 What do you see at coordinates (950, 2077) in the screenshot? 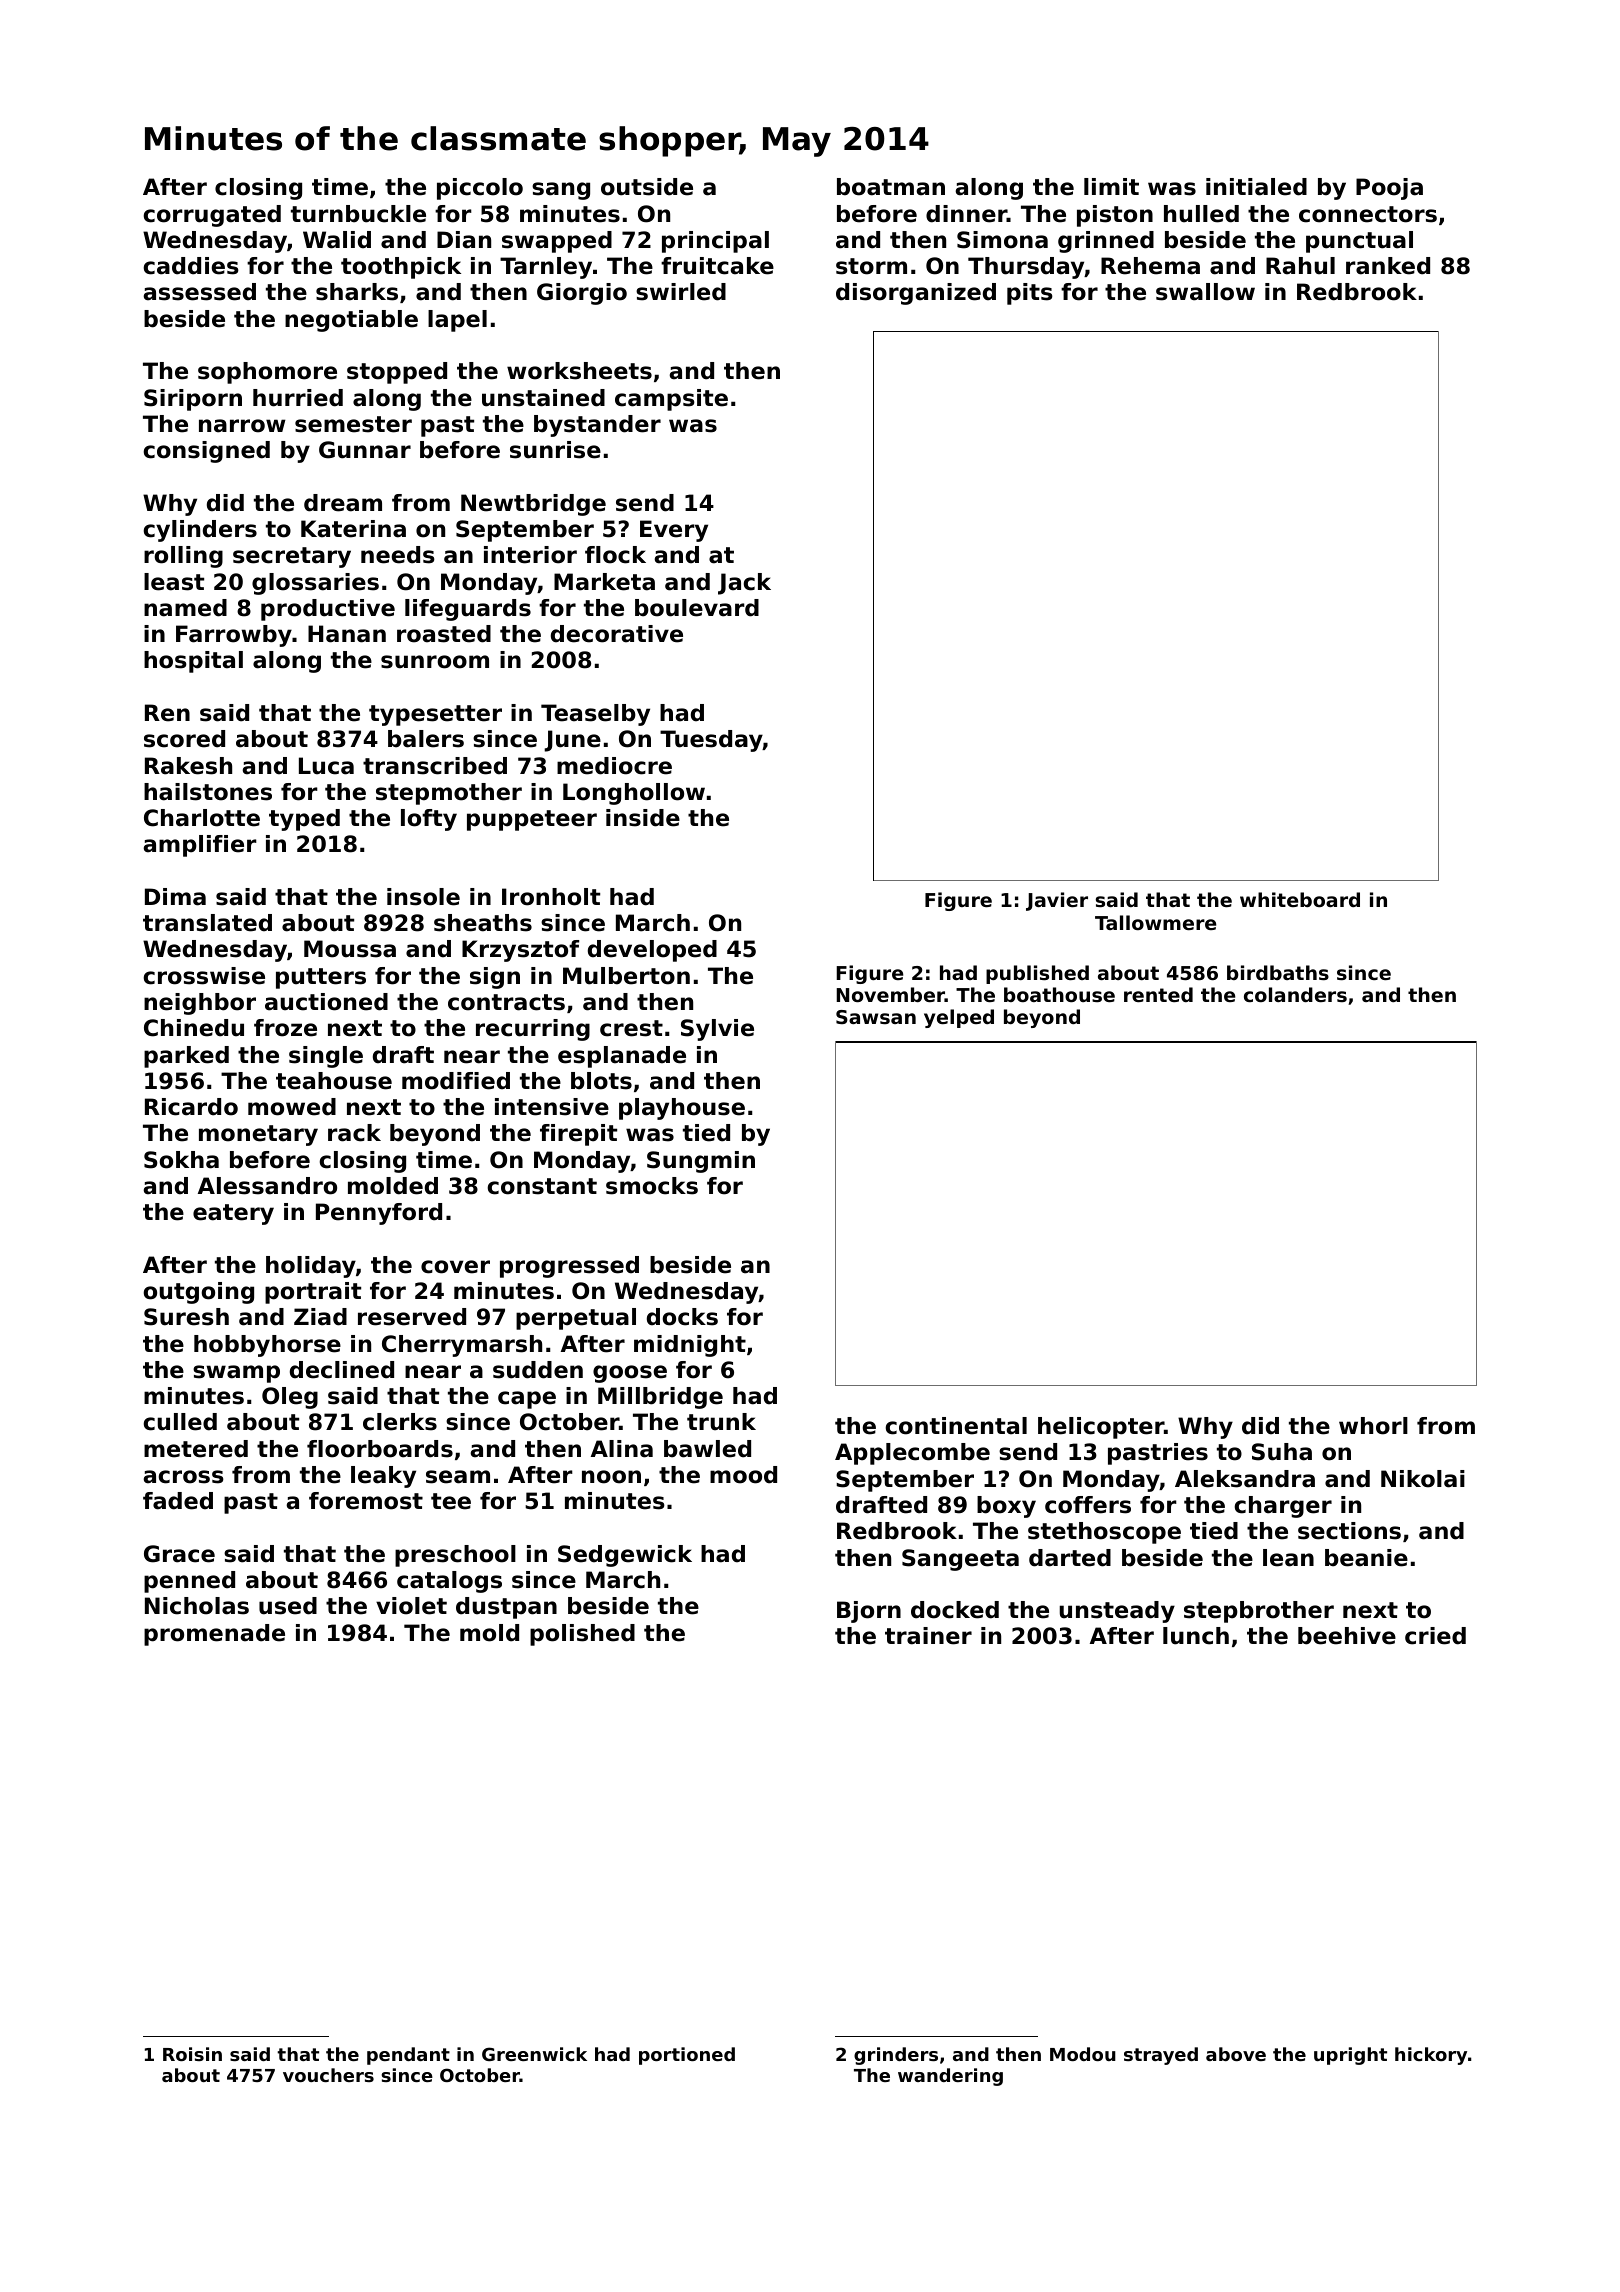
I see `wandering` at bounding box center [950, 2077].
